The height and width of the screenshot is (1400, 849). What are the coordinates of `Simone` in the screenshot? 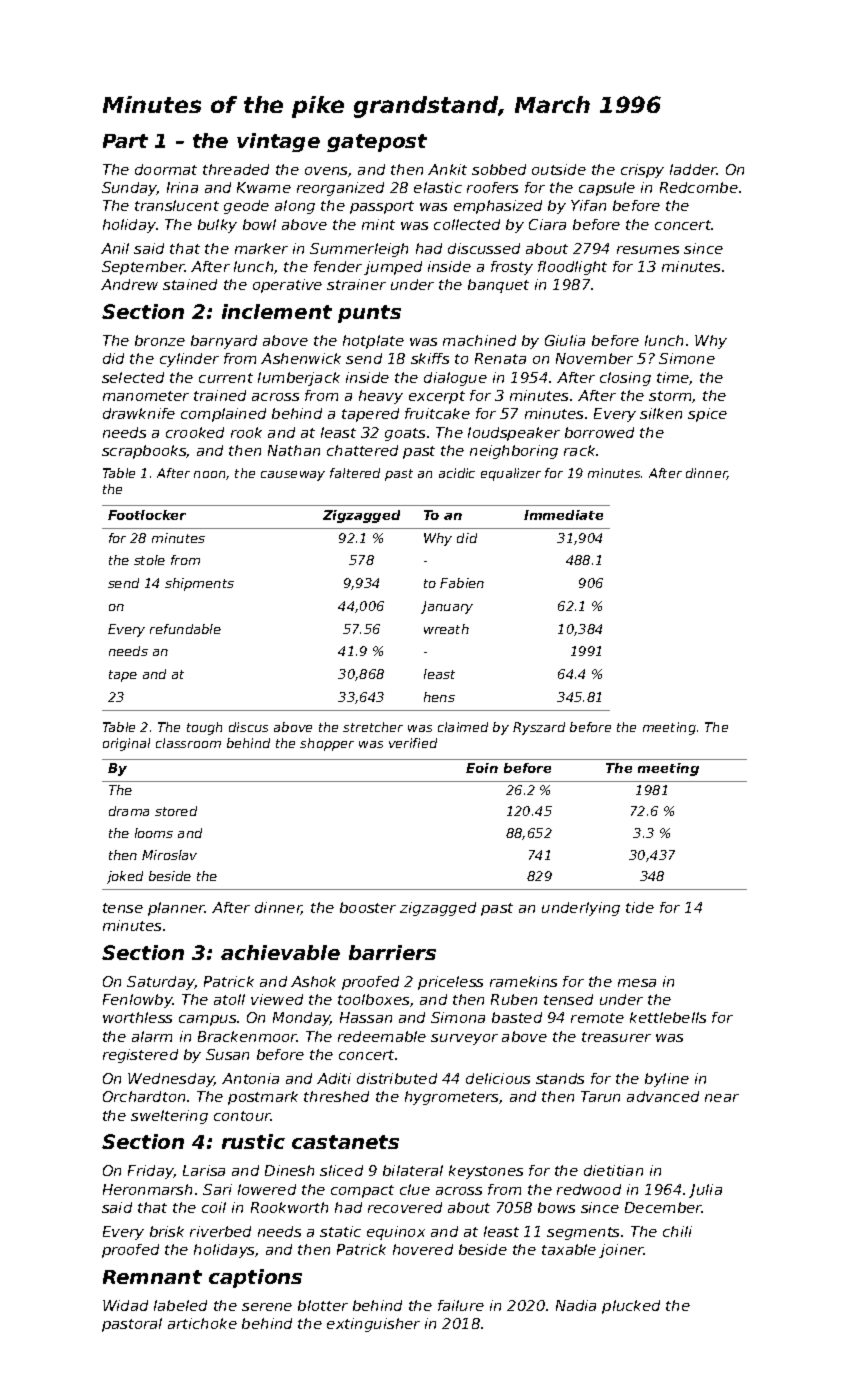 It's located at (687, 358).
